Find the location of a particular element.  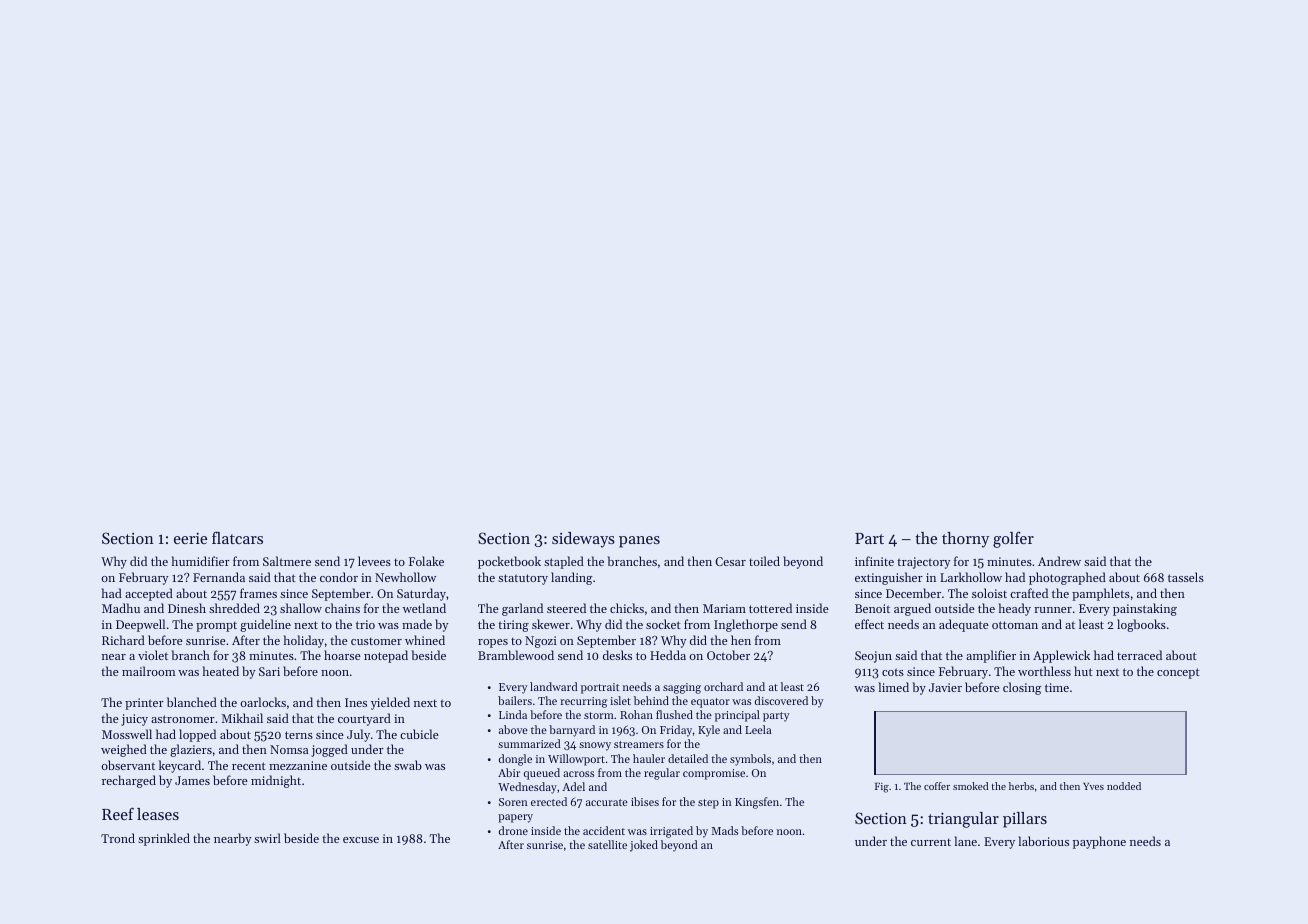

sideways is located at coordinates (583, 540).
